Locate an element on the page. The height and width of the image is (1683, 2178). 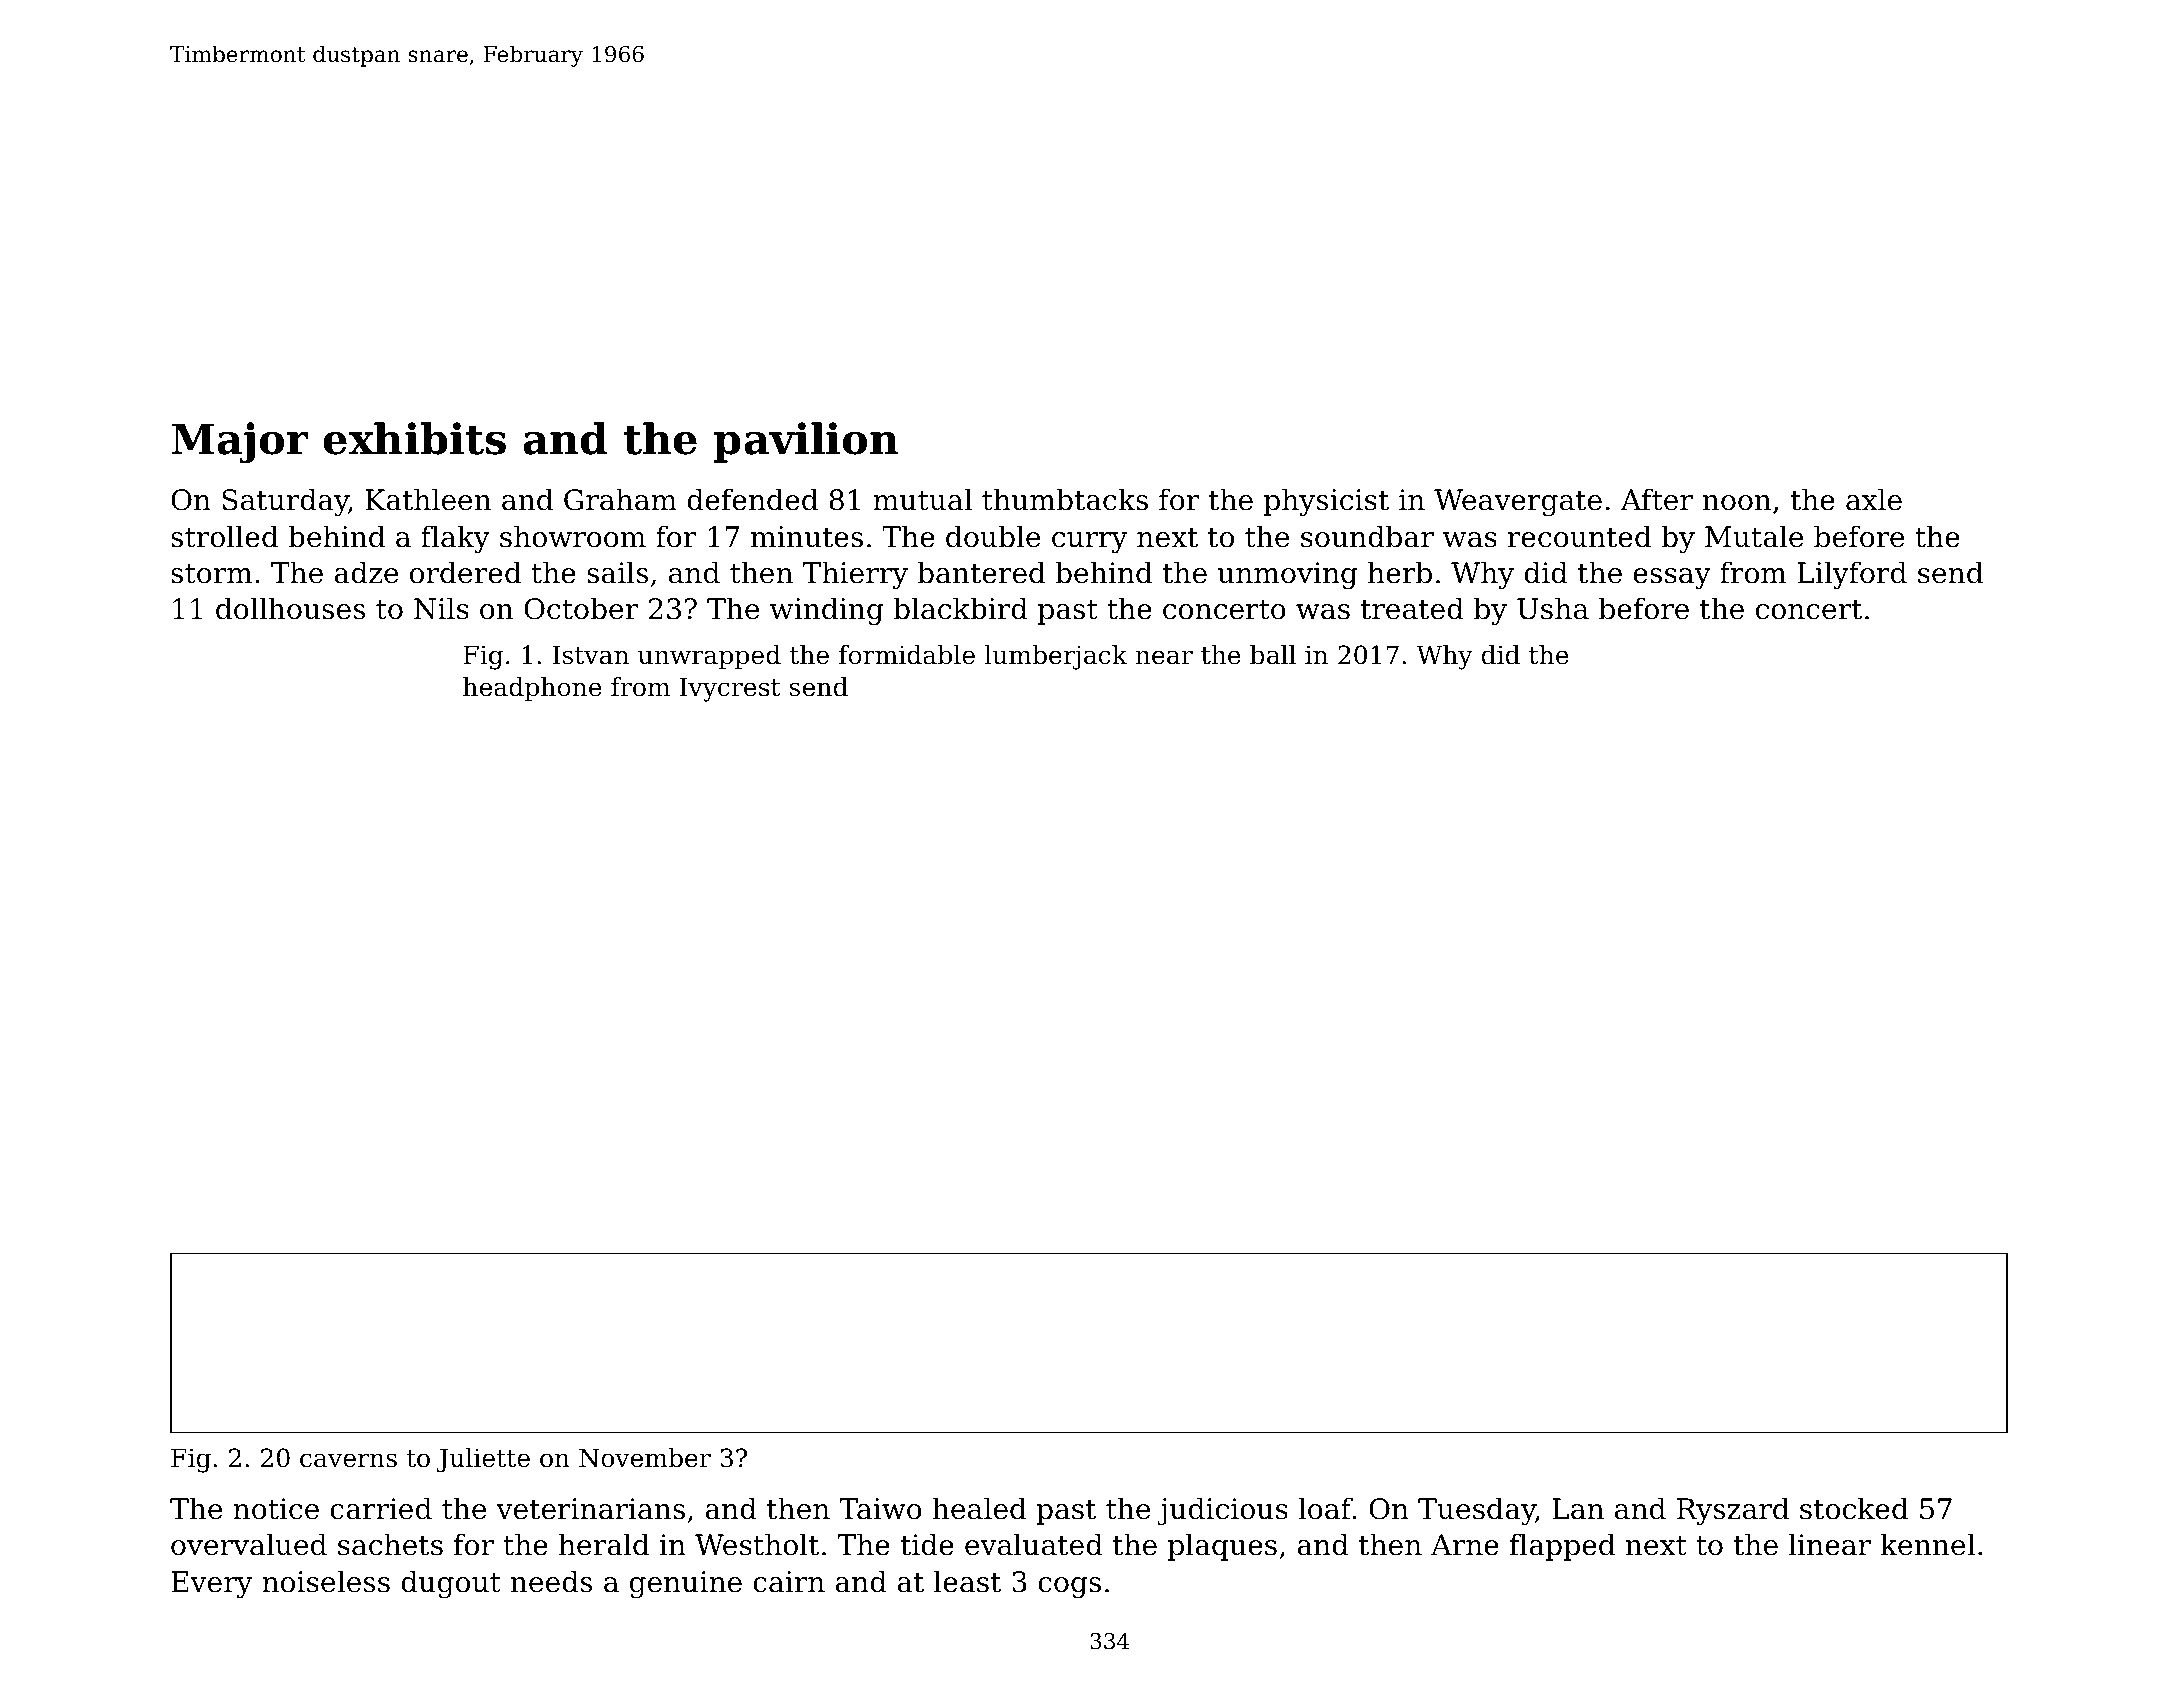
unmoving is located at coordinates (1287, 575).
